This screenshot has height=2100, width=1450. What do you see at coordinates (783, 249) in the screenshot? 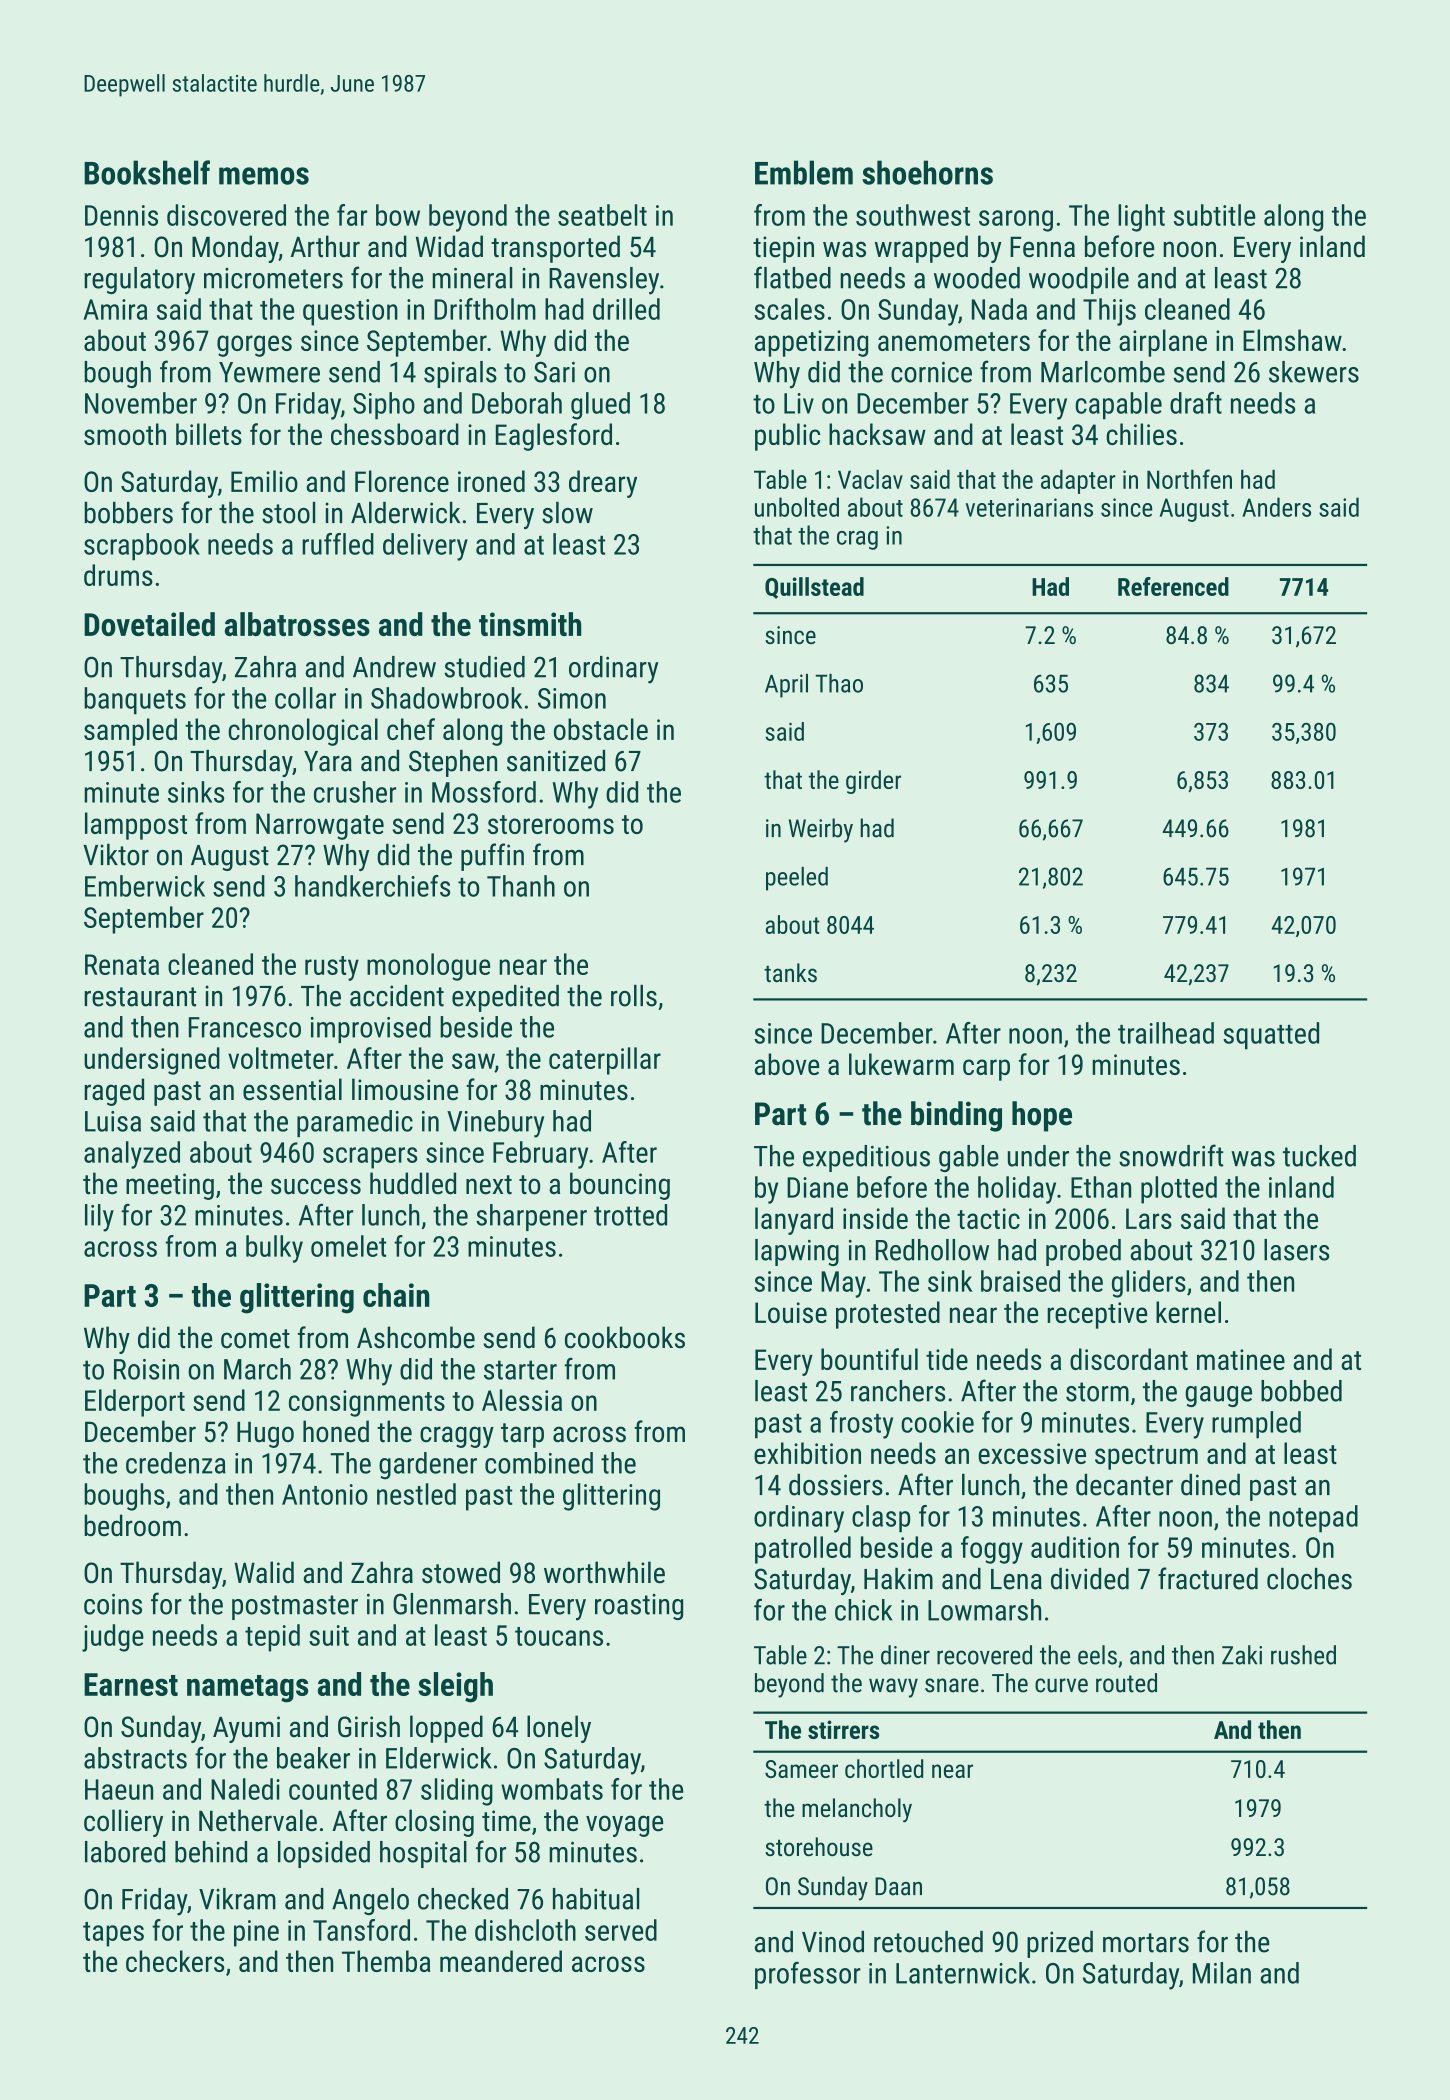
I see `tiepin` at bounding box center [783, 249].
